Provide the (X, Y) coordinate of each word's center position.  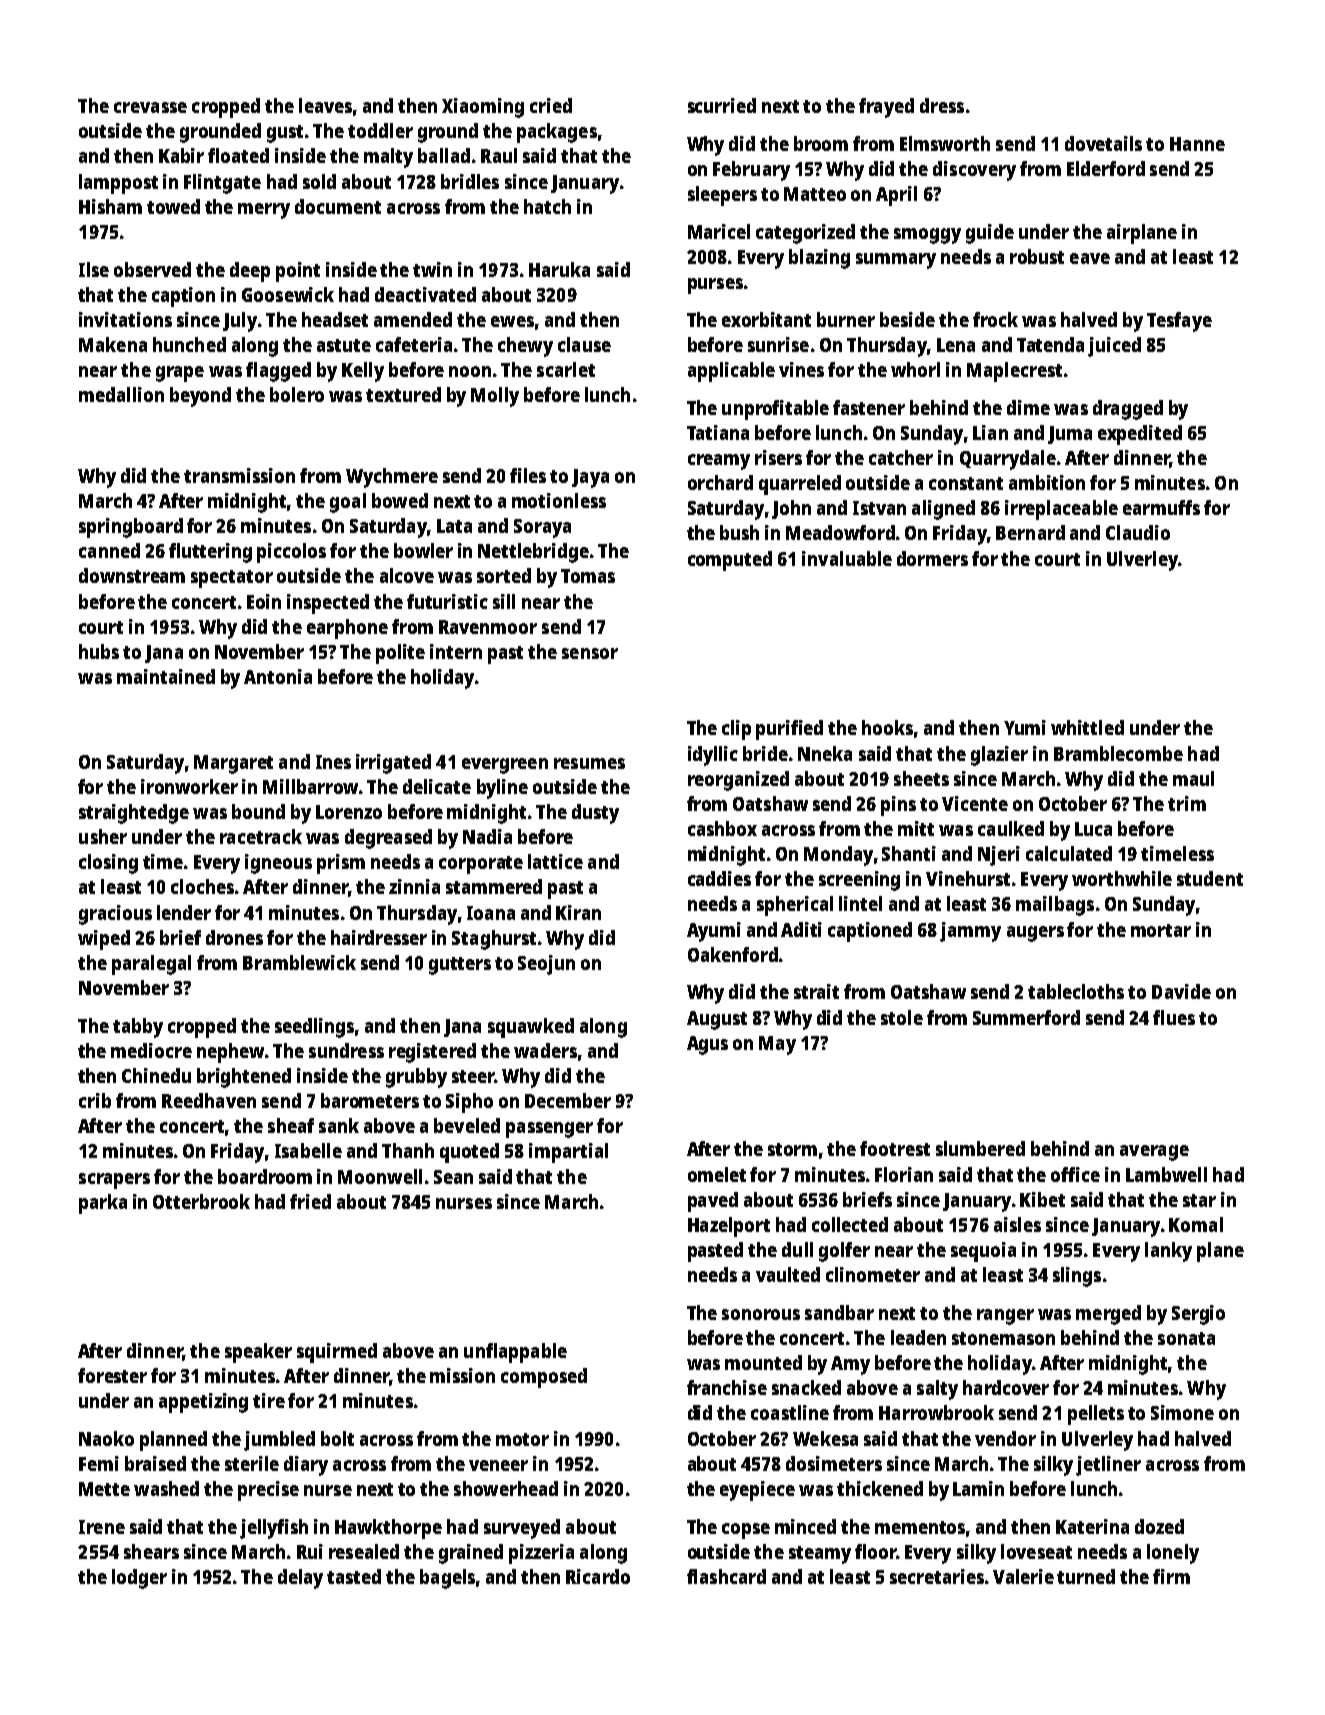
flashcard (726, 1576)
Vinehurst (968, 878)
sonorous (761, 1314)
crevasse (150, 107)
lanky (1168, 1252)
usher (103, 836)
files (528, 475)
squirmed (337, 1353)
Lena (956, 345)
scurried (722, 105)
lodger (139, 1579)
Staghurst (494, 940)
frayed (886, 108)
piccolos (291, 553)
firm (1171, 1576)
